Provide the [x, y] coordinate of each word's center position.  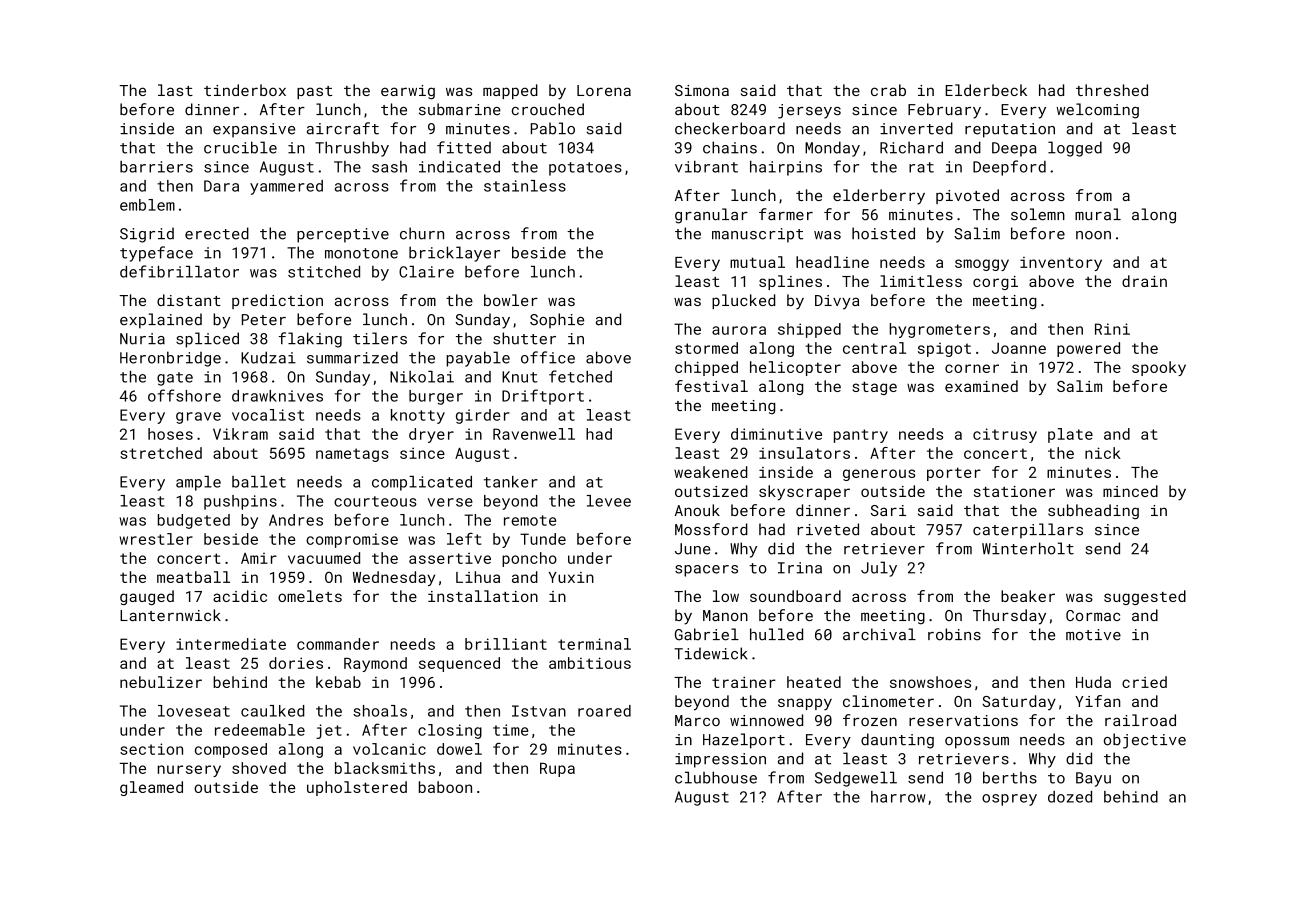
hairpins [786, 168]
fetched [580, 376]
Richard [911, 147]
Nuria [142, 339]
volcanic [389, 749]
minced [1130, 491]
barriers [156, 167]
